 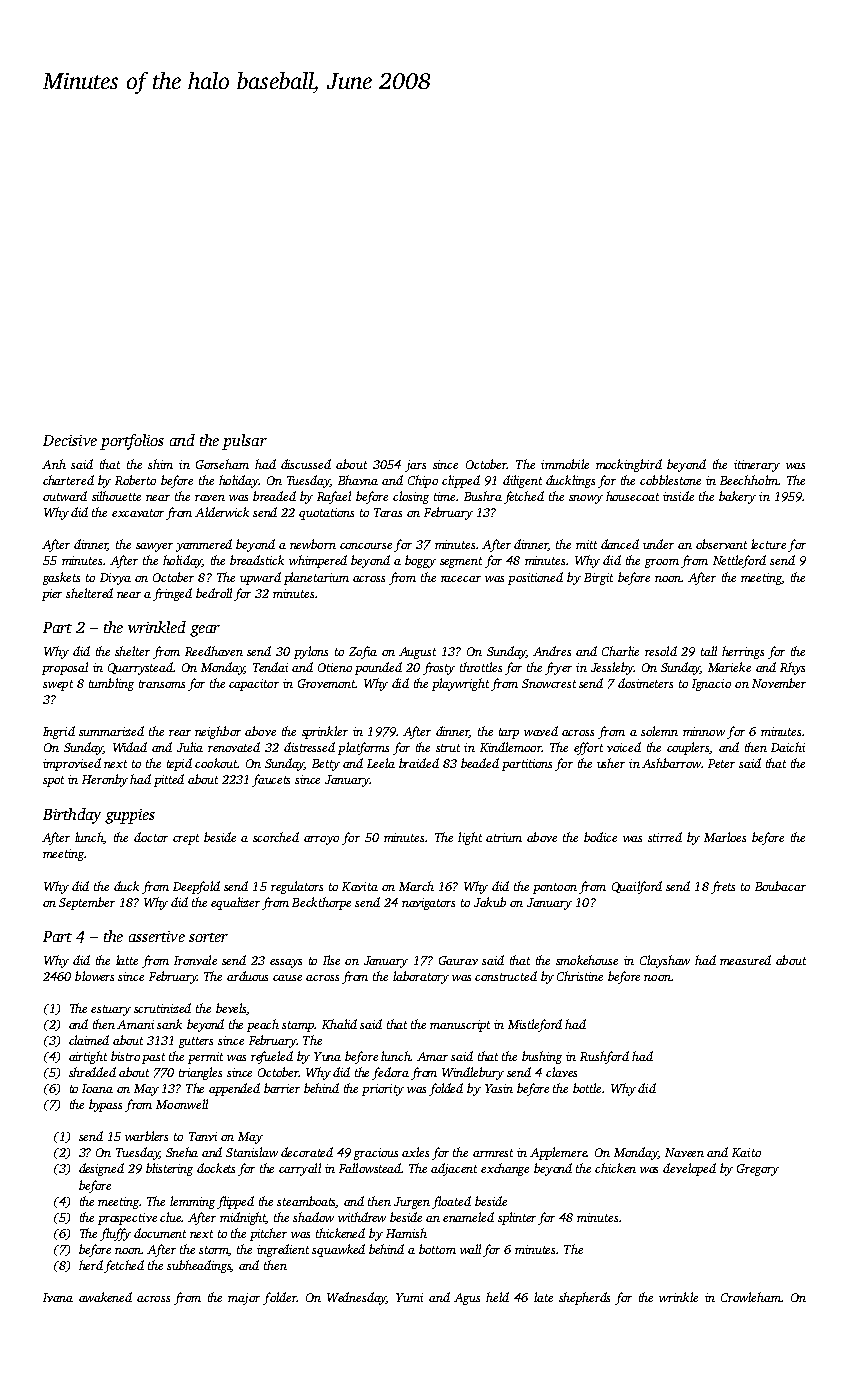 What do you see at coordinates (725, 837) in the screenshot?
I see `Marloes` at bounding box center [725, 837].
